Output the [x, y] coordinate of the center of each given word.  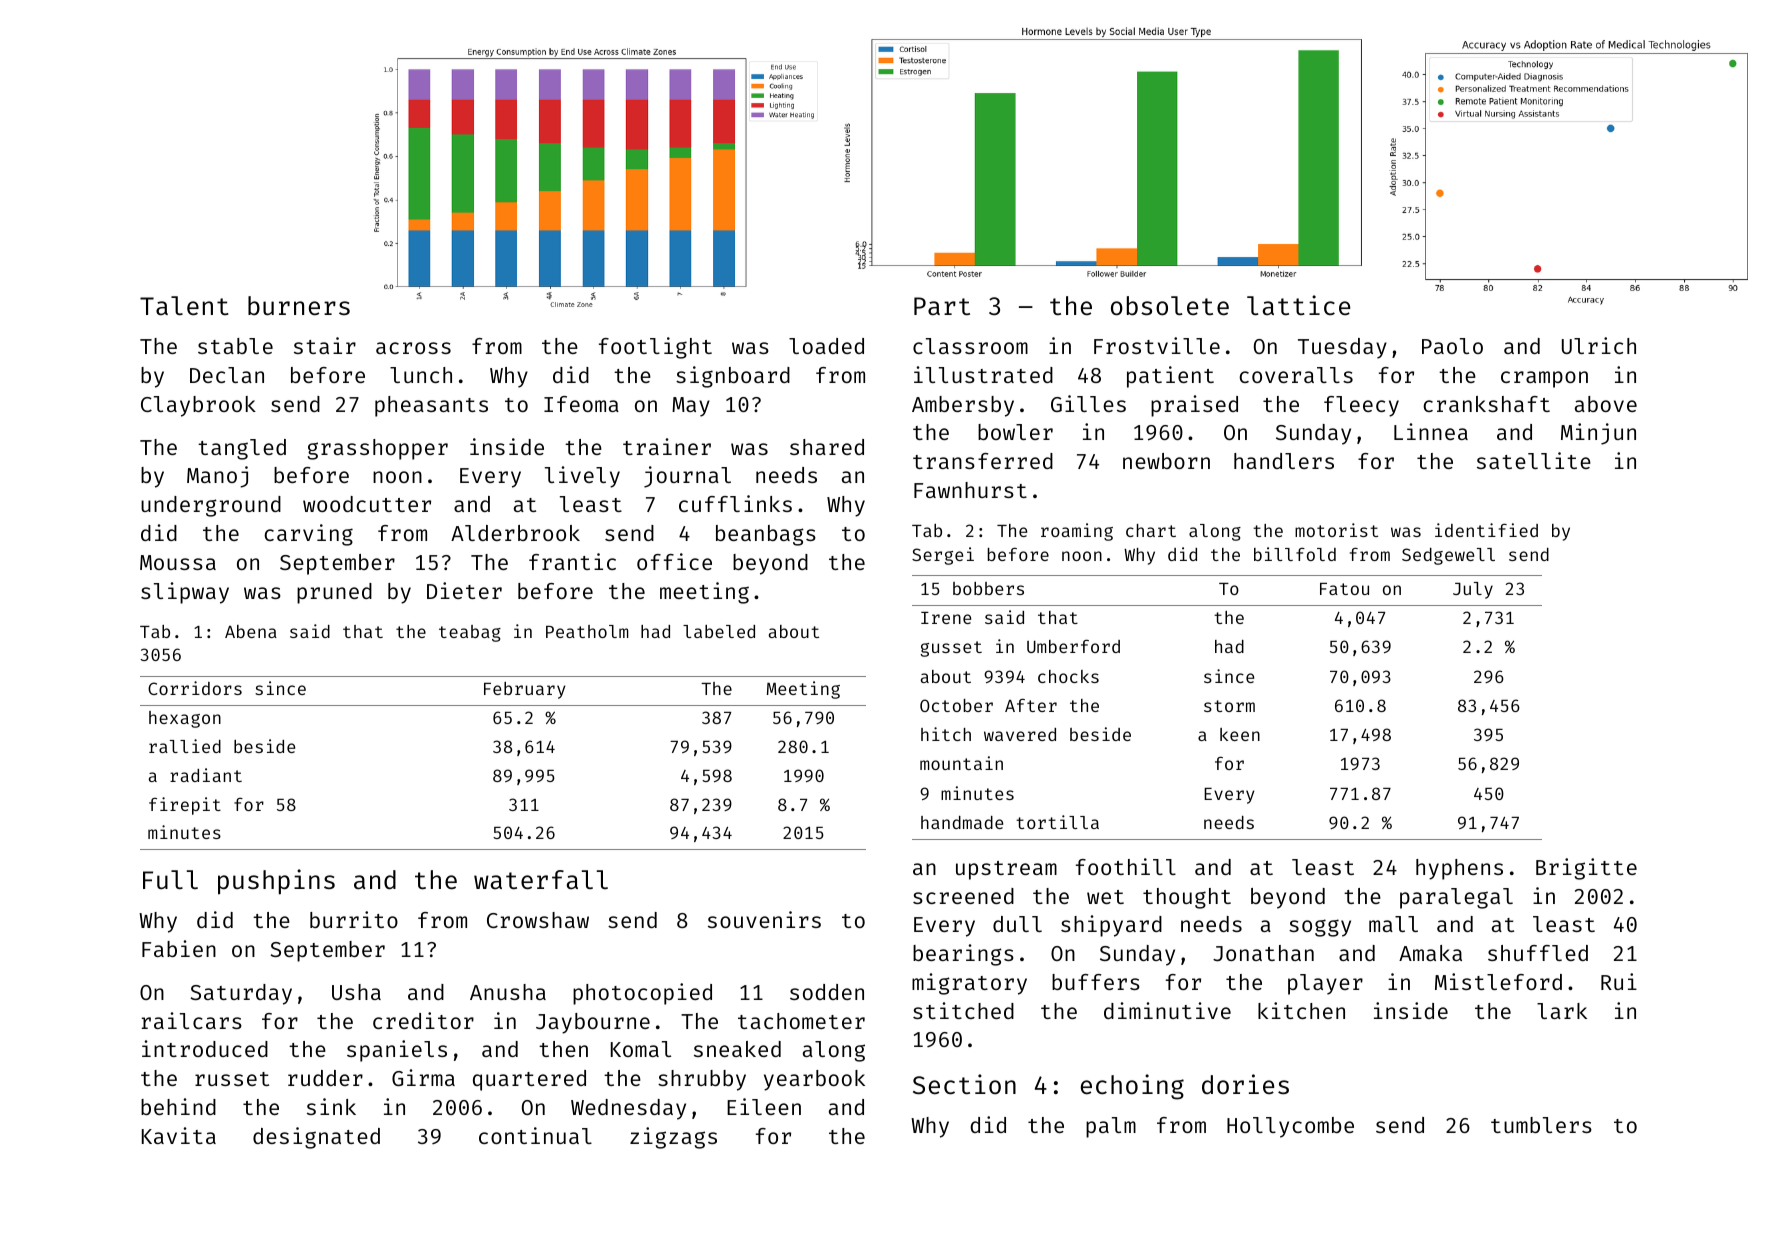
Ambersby [963, 406]
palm [1111, 1127]
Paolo [1452, 346]
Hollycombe [1290, 1127]
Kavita [179, 1135]
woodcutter [367, 504]
